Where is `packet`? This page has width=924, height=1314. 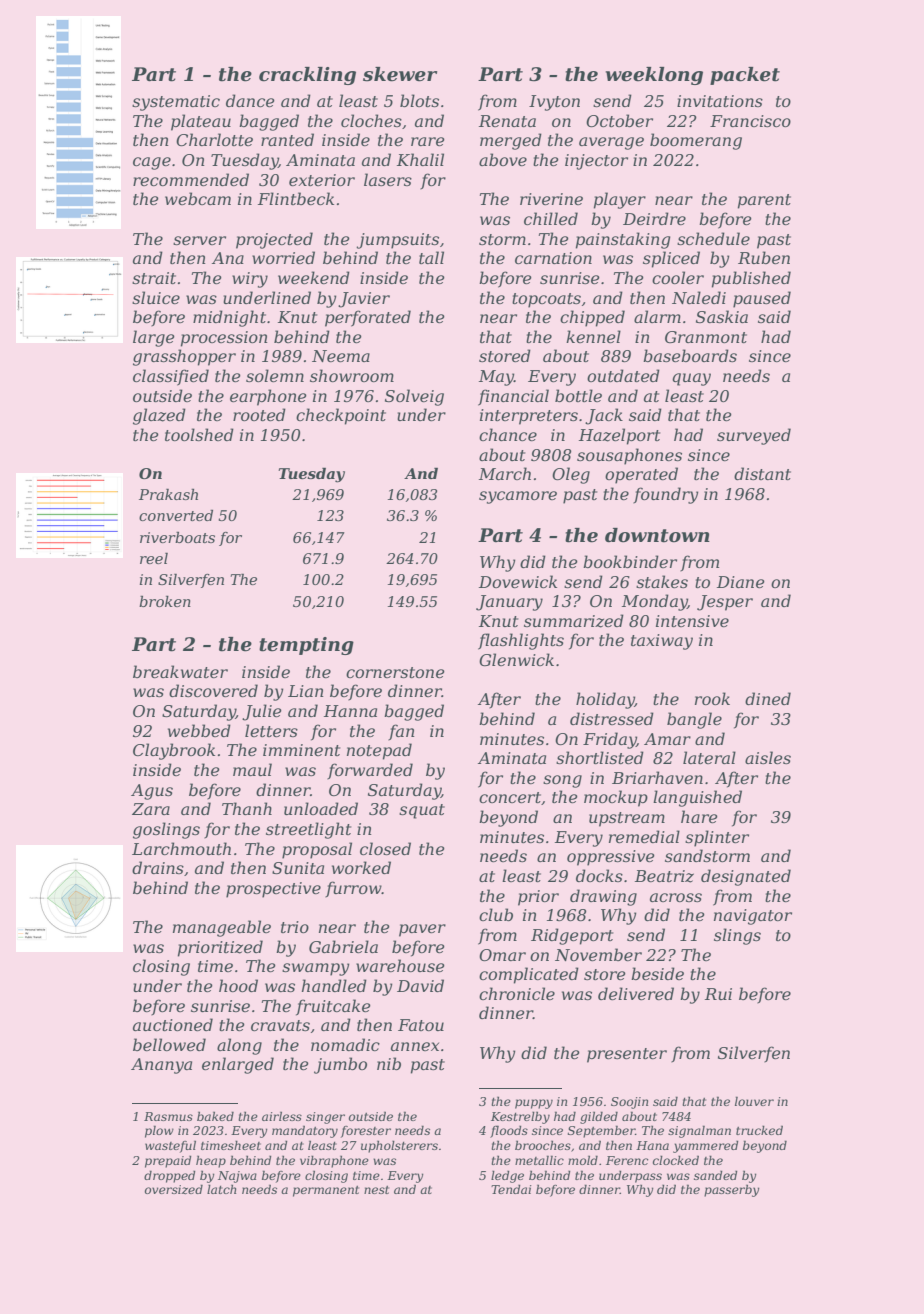 packet is located at coordinates (745, 76).
